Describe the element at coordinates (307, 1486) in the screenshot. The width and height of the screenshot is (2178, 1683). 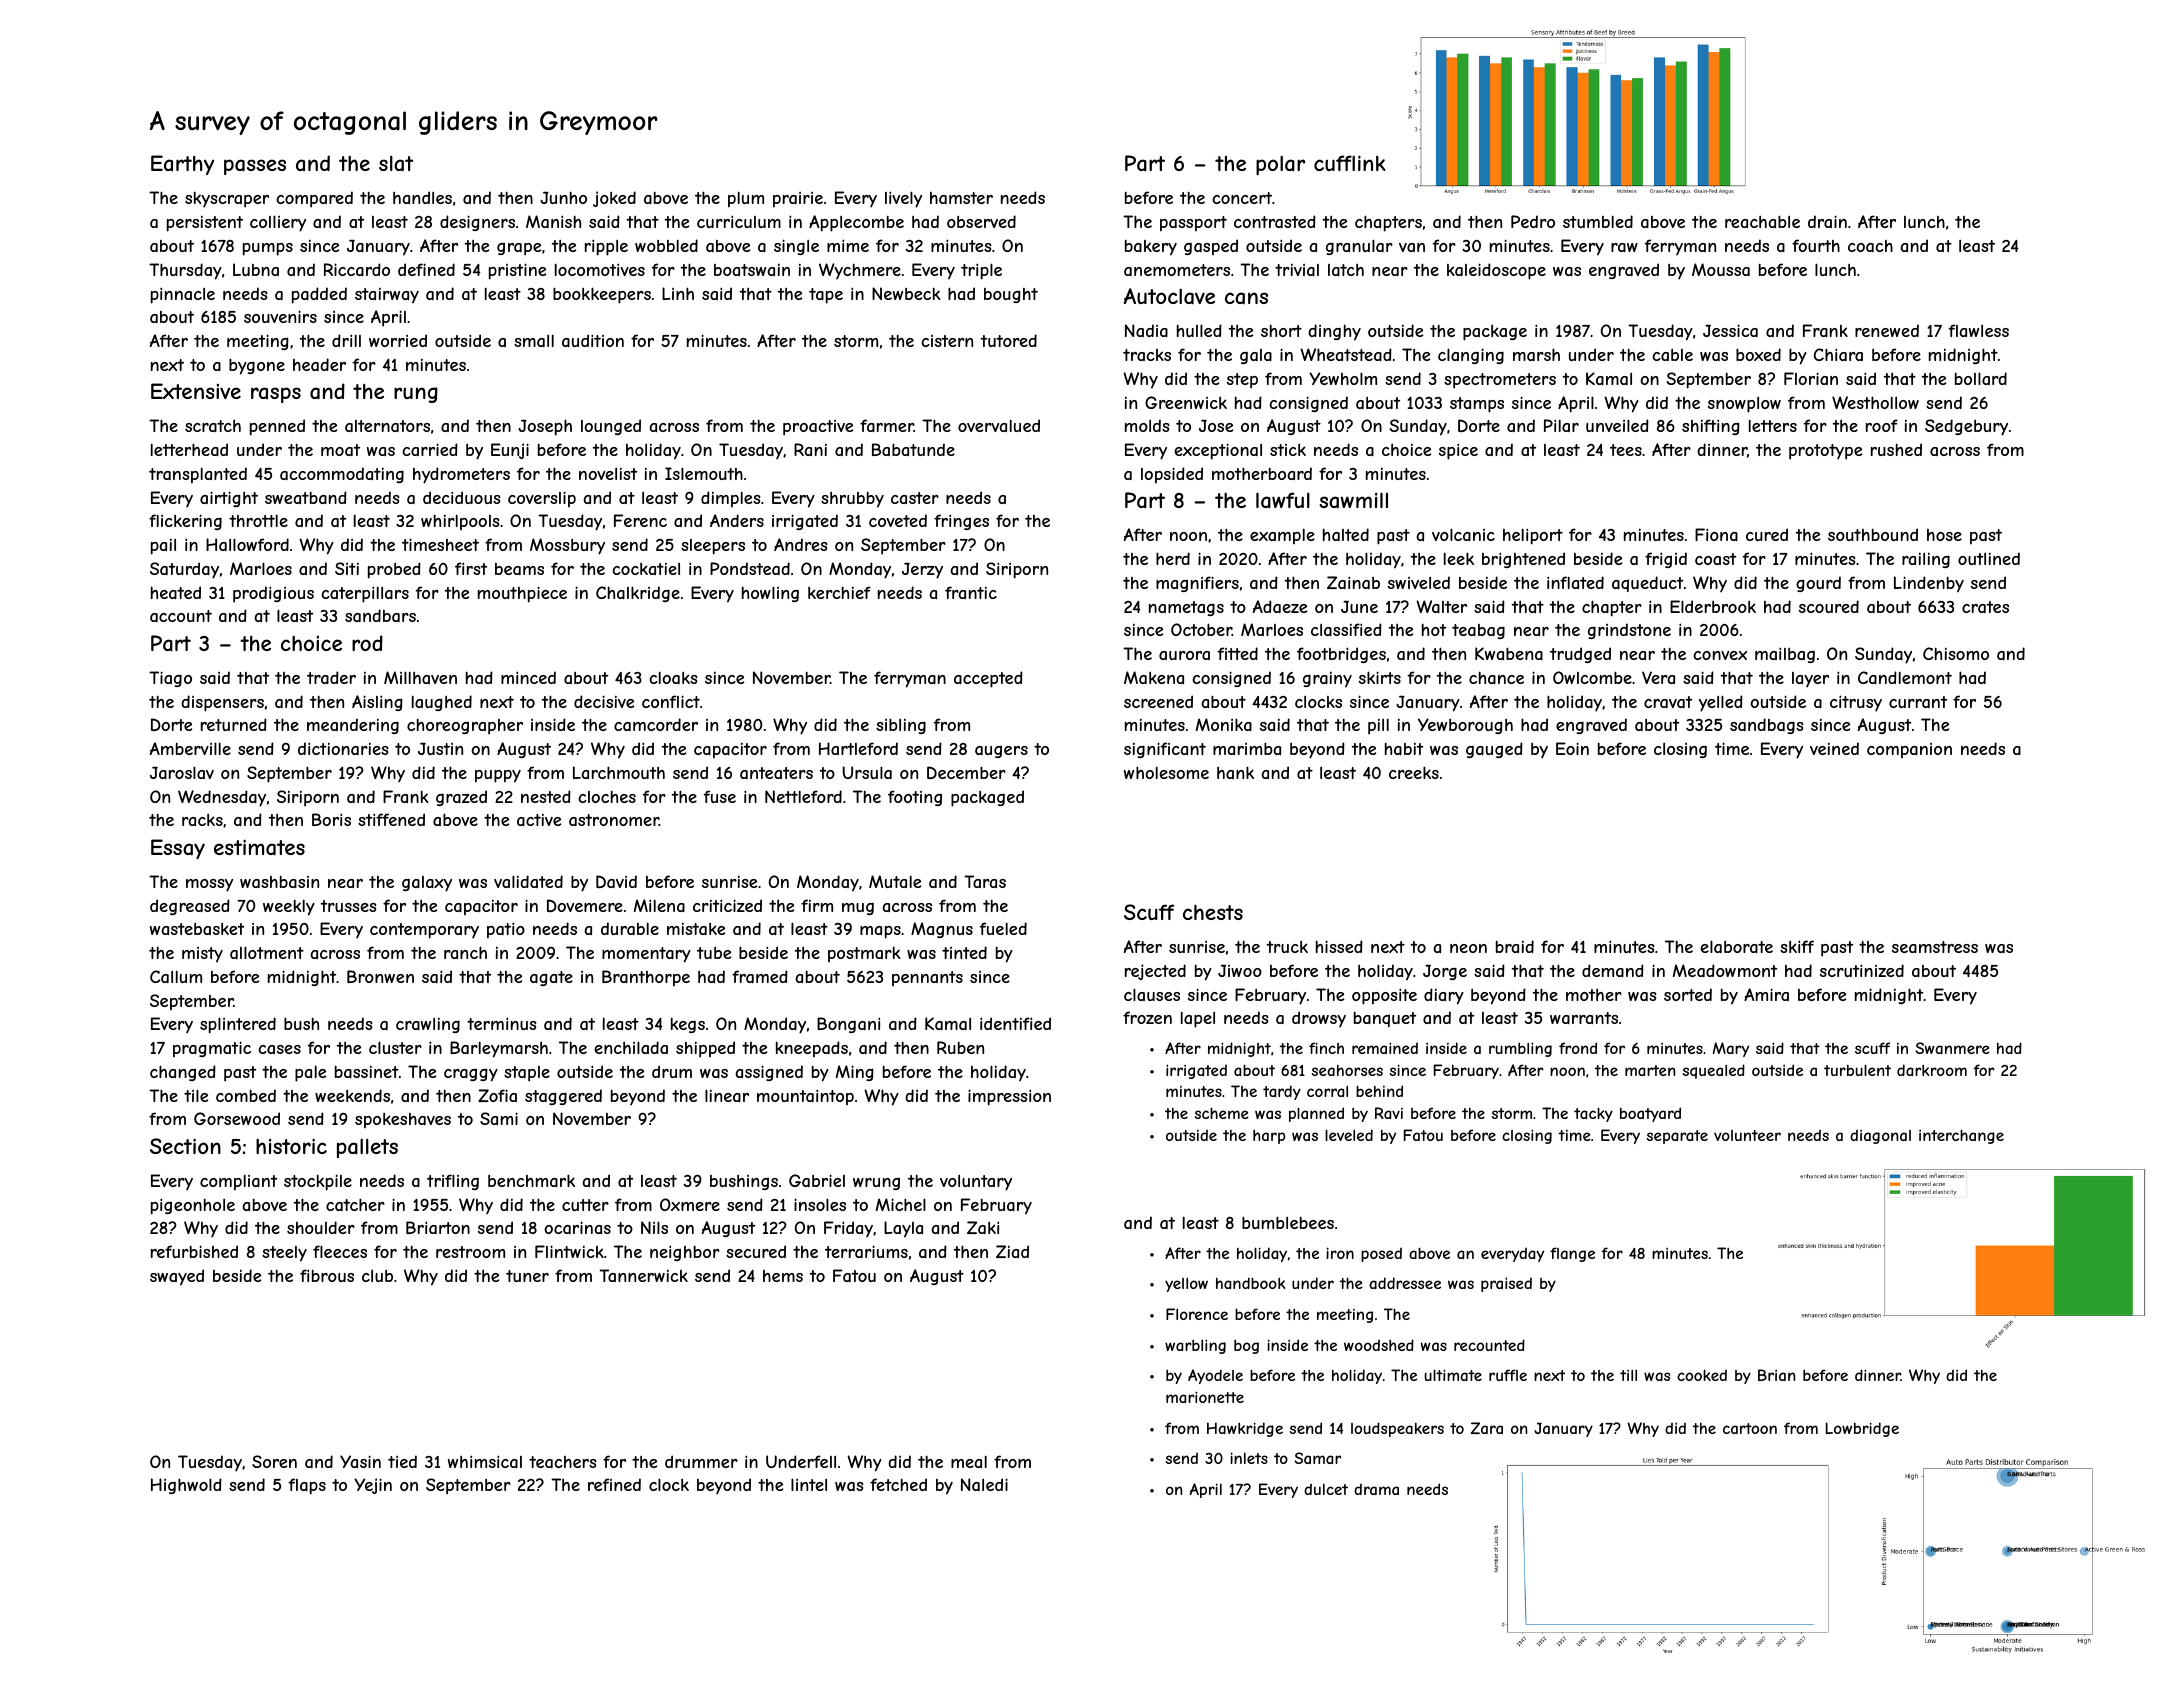
I see `flaps` at that location.
